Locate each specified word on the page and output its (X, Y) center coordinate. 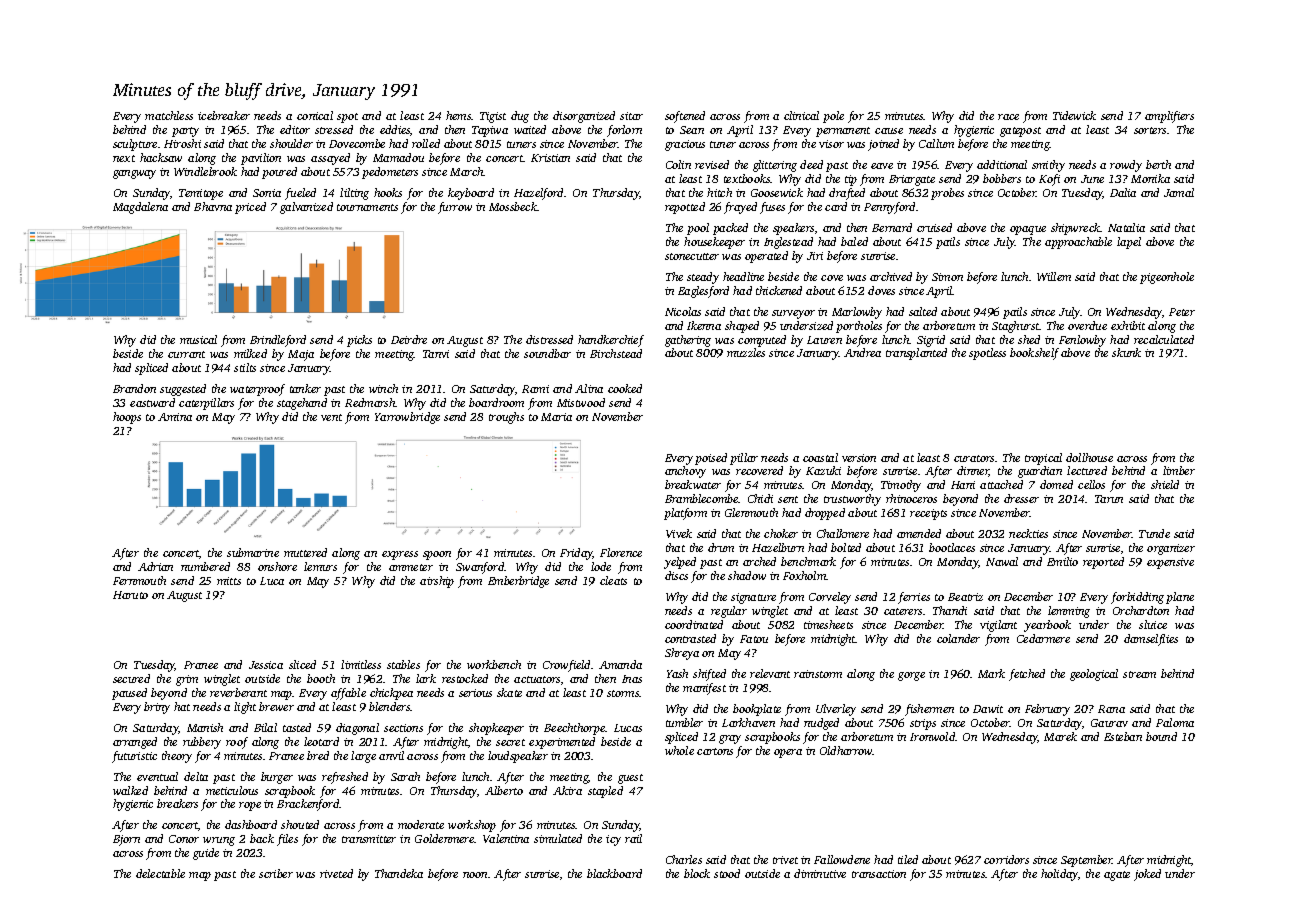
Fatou (754, 639)
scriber (276, 873)
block (697, 873)
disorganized (584, 117)
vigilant (998, 626)
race (1008, 117)
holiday (1059, 875)
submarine (253, 552)
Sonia (267, 193)
